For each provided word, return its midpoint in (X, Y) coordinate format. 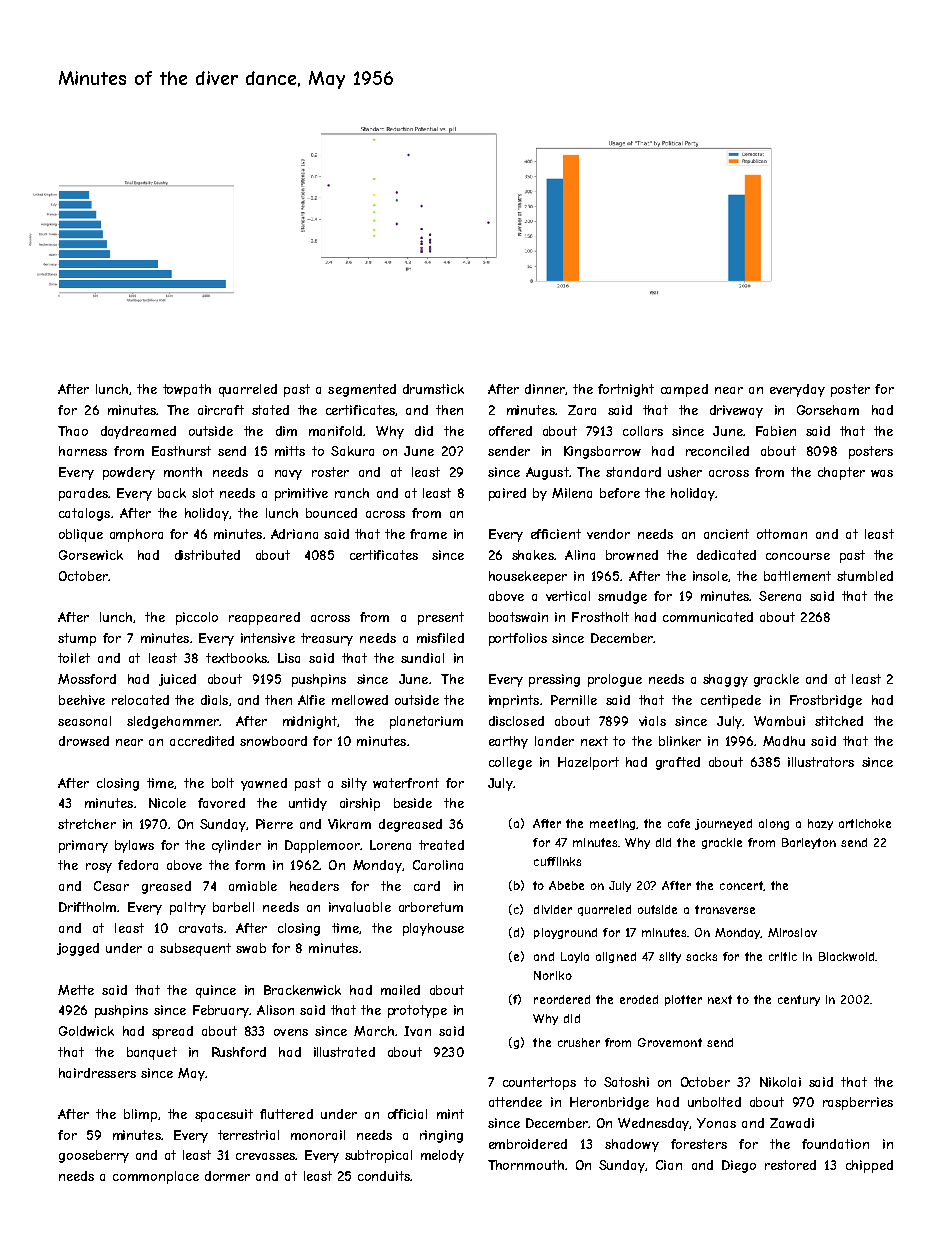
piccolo (197, 618)
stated (270, 410)
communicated (708, 617)
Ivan (417, 1031)
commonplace (156, 1177)
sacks (701, 956)
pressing (554, 680)
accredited (202, 741)
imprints (514, 701)
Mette (76, 990)
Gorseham (828, 410)
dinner (545, 389)
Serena (780, 596)
